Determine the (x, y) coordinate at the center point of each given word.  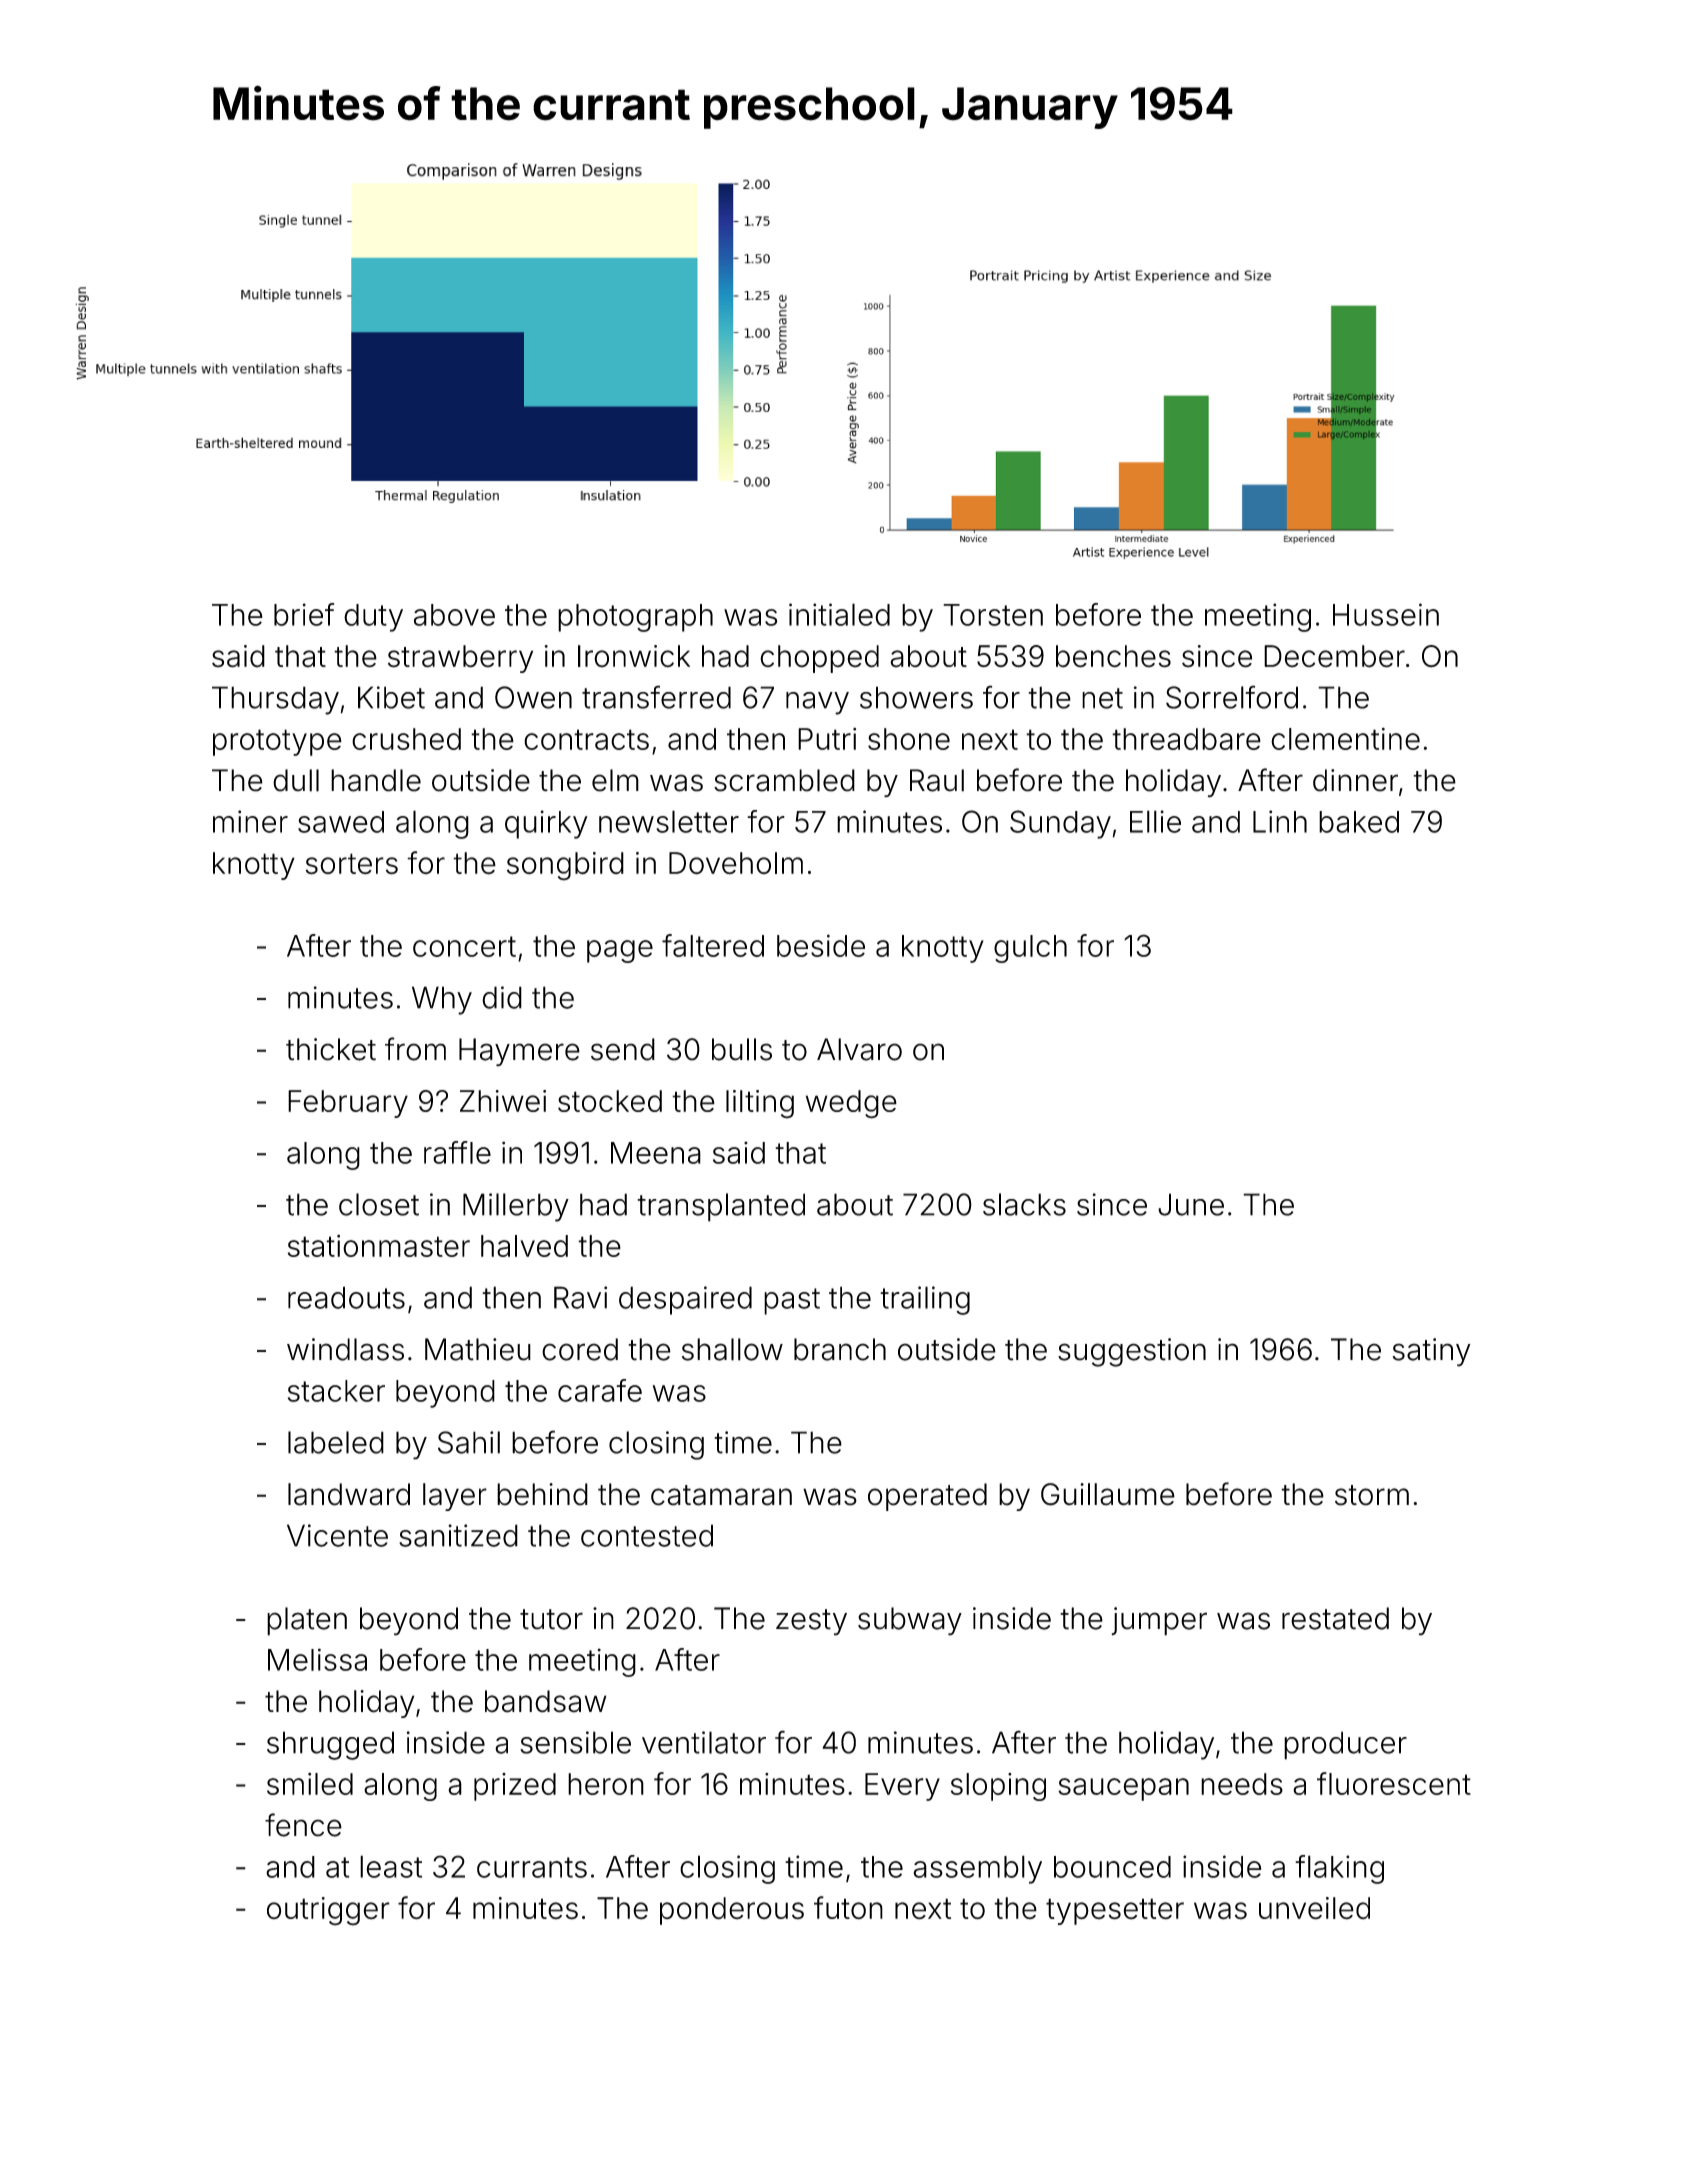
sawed (341, 822)
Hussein (1386, 614)
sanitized (458, 1535)
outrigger (328, 1911)
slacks (1024, 1204)
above (454, 615)
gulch (1030, 949)
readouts (346, 1297)
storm (1372, 1495)
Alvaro (859, 1049)
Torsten (993, 615)
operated (927, 1497)
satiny (1432, 1352)
